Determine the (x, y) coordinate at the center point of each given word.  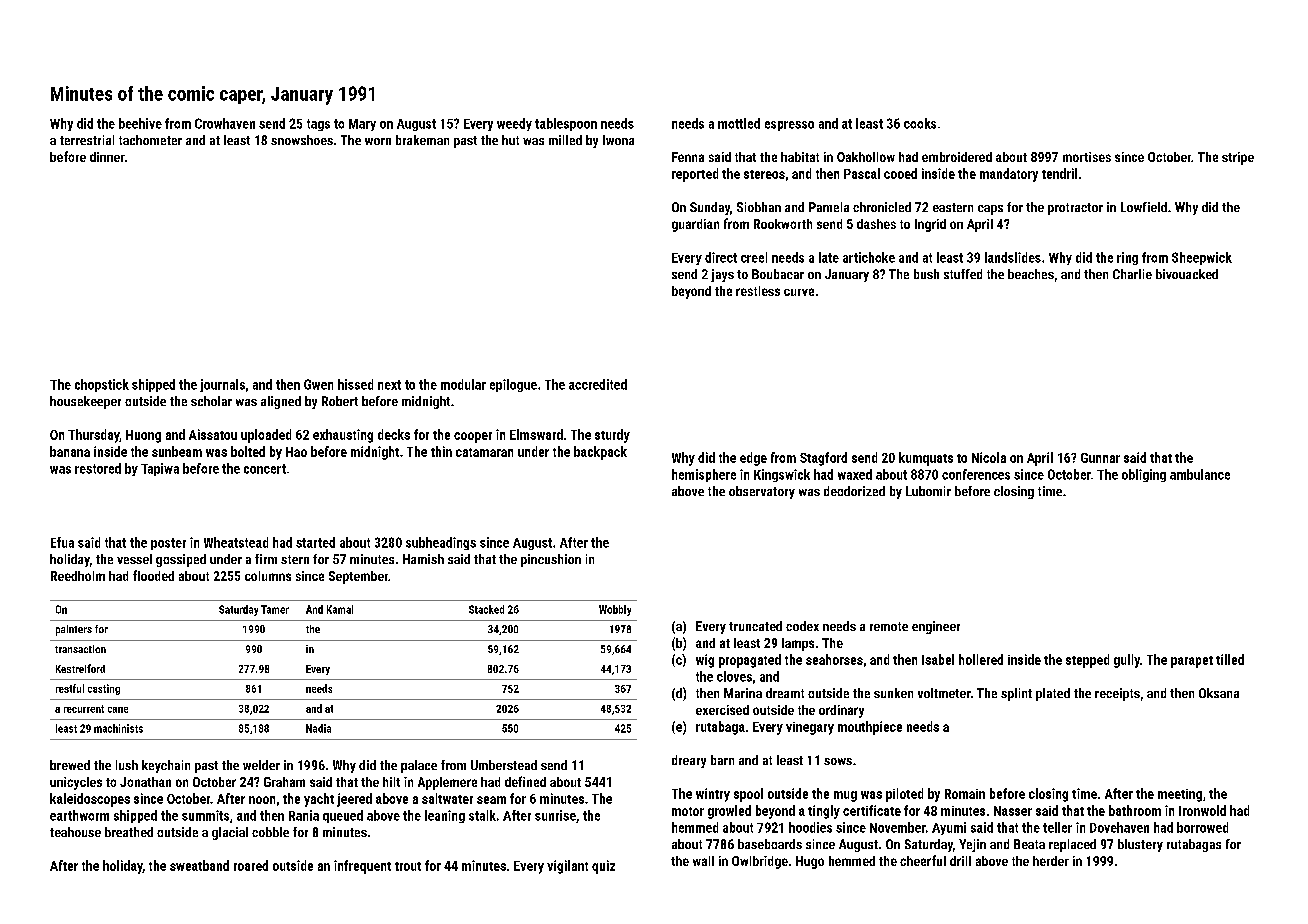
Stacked (486, 609)
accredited (598, 384)
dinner (107, 157)
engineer (936, 627)
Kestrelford (80, 668)
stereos (764, 174)
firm (266, 559)
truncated (755, 626)
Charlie (1132, 274)
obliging (1144, 475)
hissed (355, 384)
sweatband (199, 865)
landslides (1013, 257)
